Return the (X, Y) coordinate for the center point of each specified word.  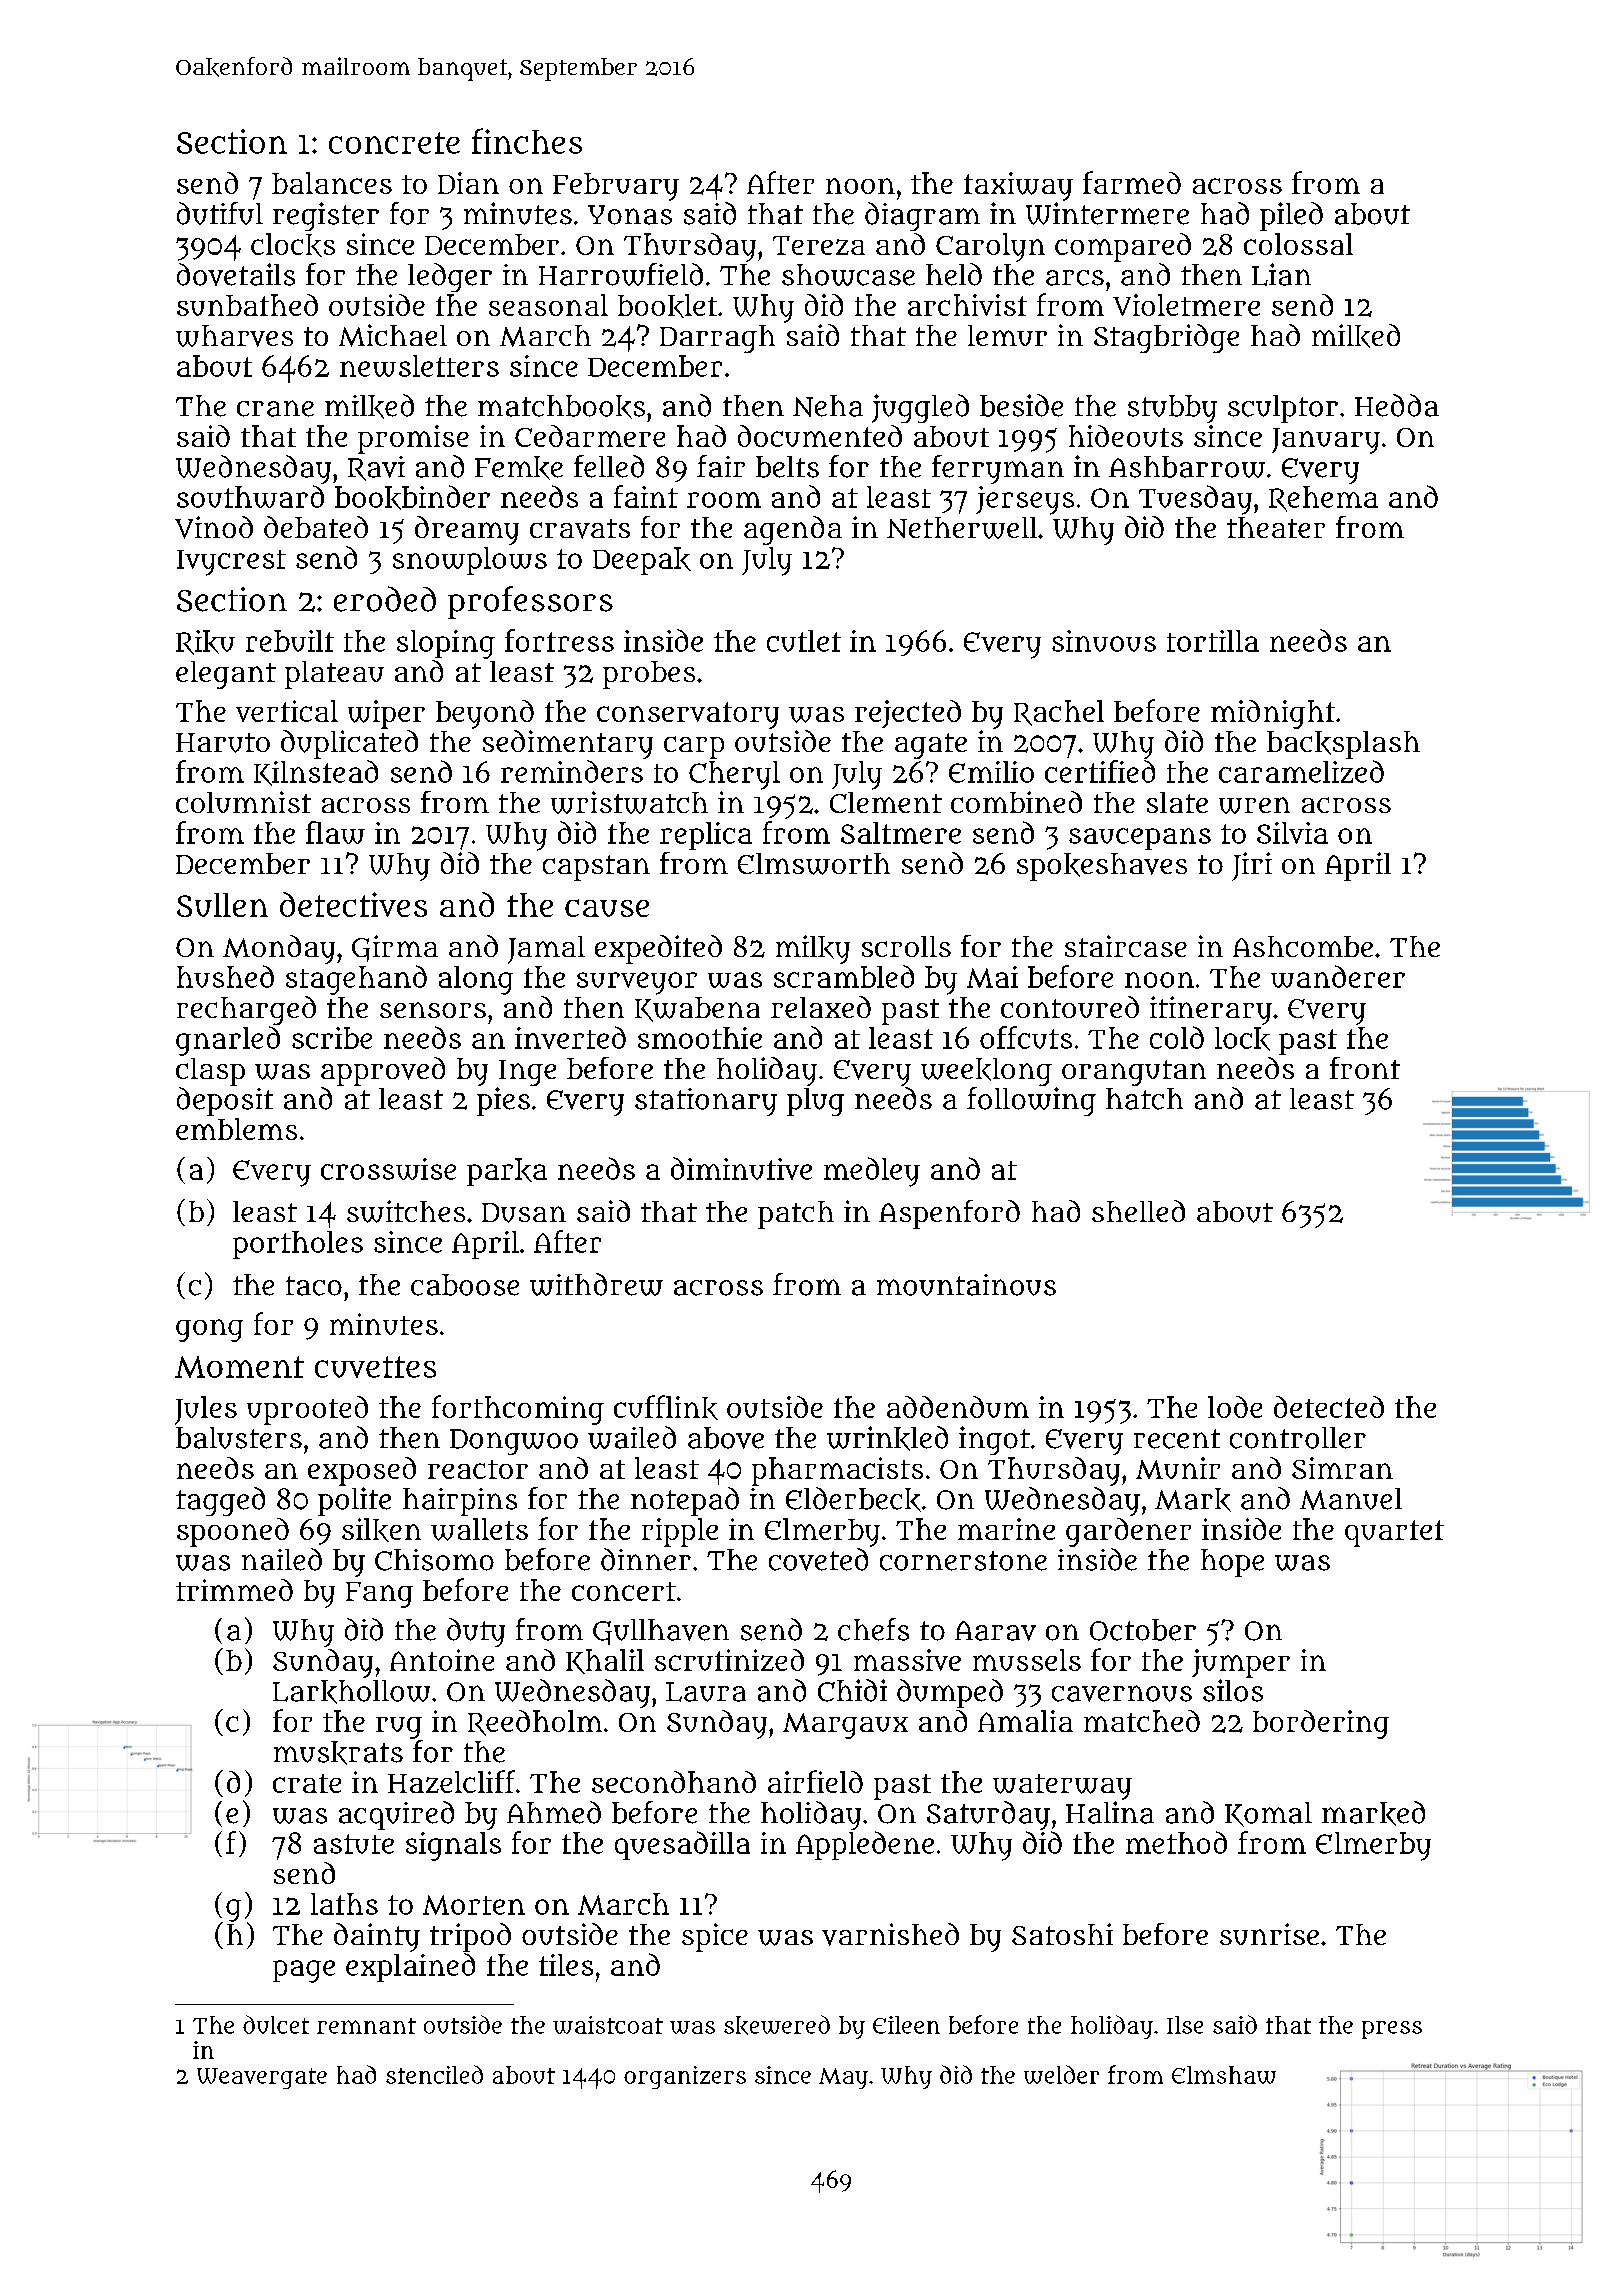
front (1365, 1068)
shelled (1138, 1211)
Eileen (906, 2025)
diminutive (741, 1168)
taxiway (1018, 186)
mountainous (966, 1285)
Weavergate (262, 2078)
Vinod (214, 527)
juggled (920, 408)
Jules (206, 1410)
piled (1291, 216)
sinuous (1104, 641)
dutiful (220, 213)
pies (503, 1101)
